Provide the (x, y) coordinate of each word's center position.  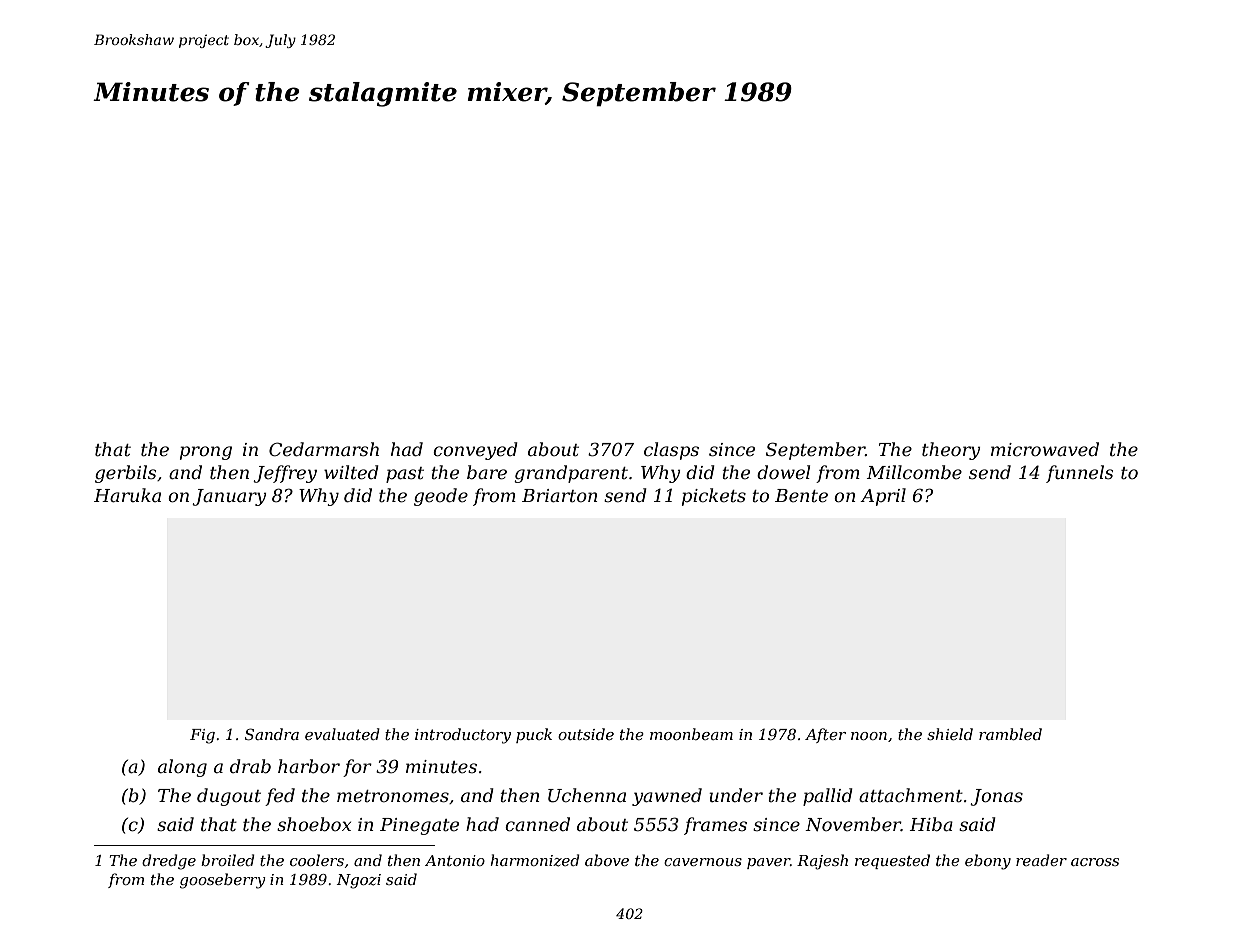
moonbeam (691, 734)
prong (206, 453)
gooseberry (222, 881)
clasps (671, 451)
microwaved (1045, 449)
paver (768, 863)
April (883, 497)
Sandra (272, 734)
